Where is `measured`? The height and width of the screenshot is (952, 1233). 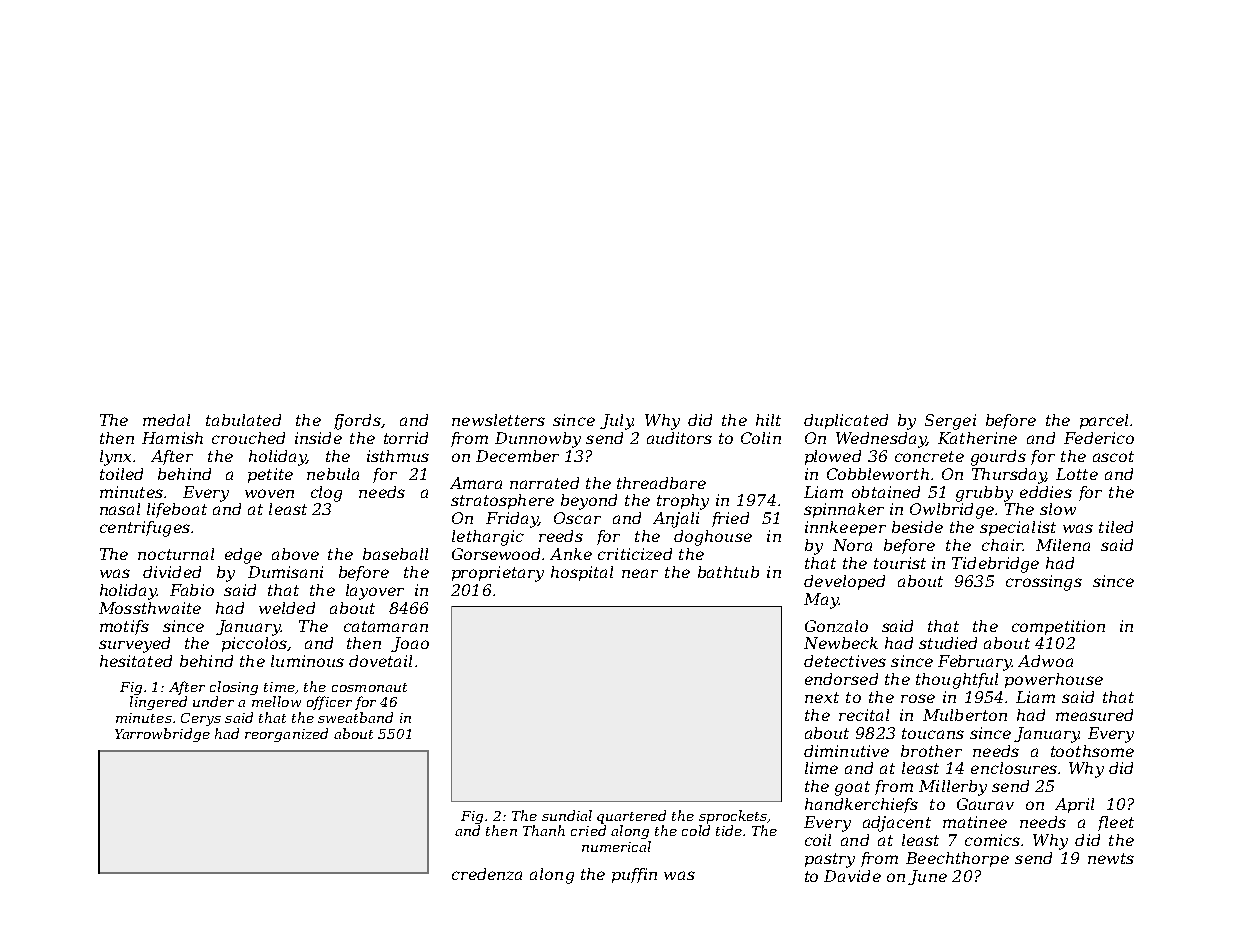
measured is located at coordinates (1094, 715).
